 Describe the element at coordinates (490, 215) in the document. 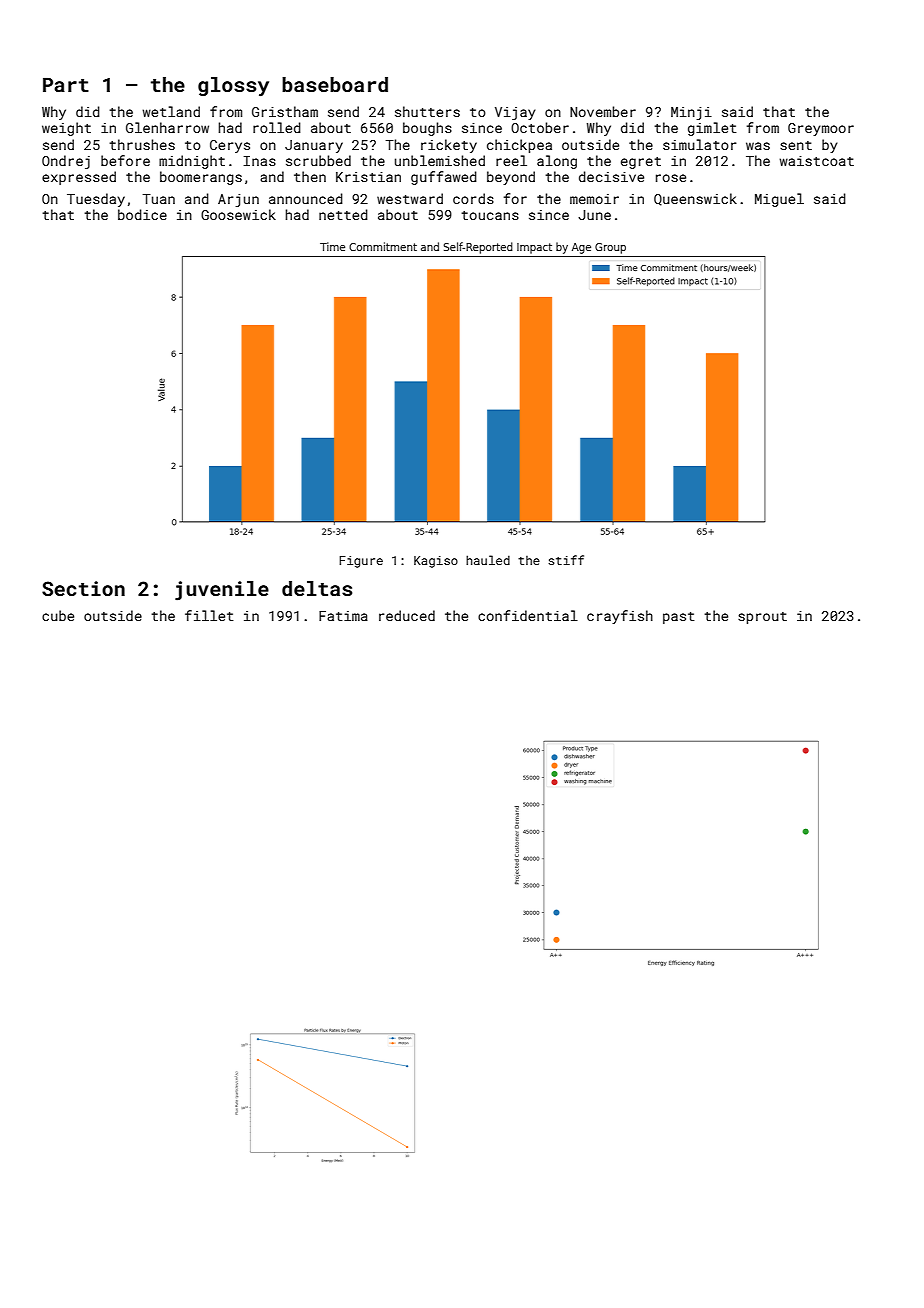

I see `toucans` at that location.
